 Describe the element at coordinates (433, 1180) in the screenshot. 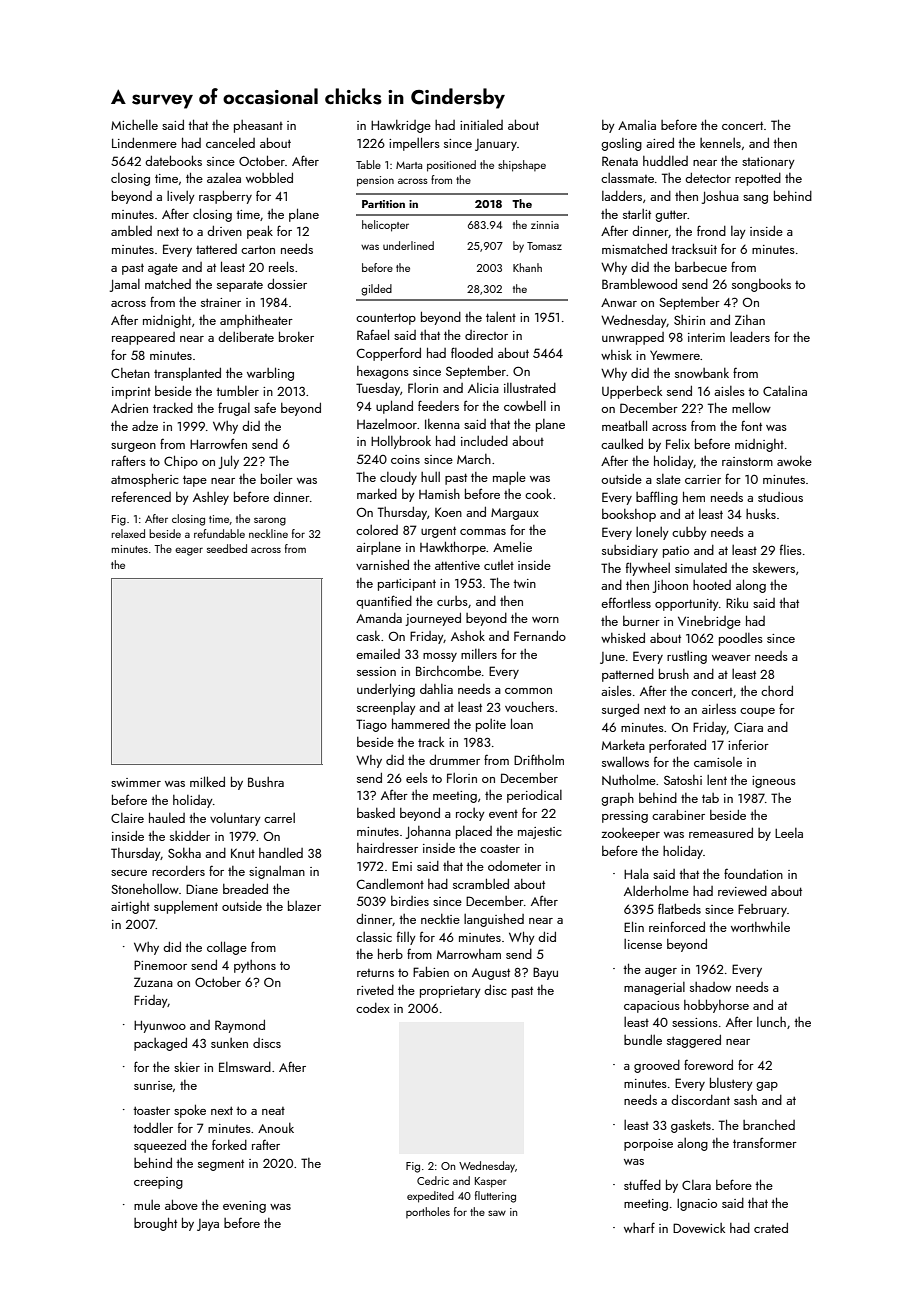

I see `Cedric` at that location.
